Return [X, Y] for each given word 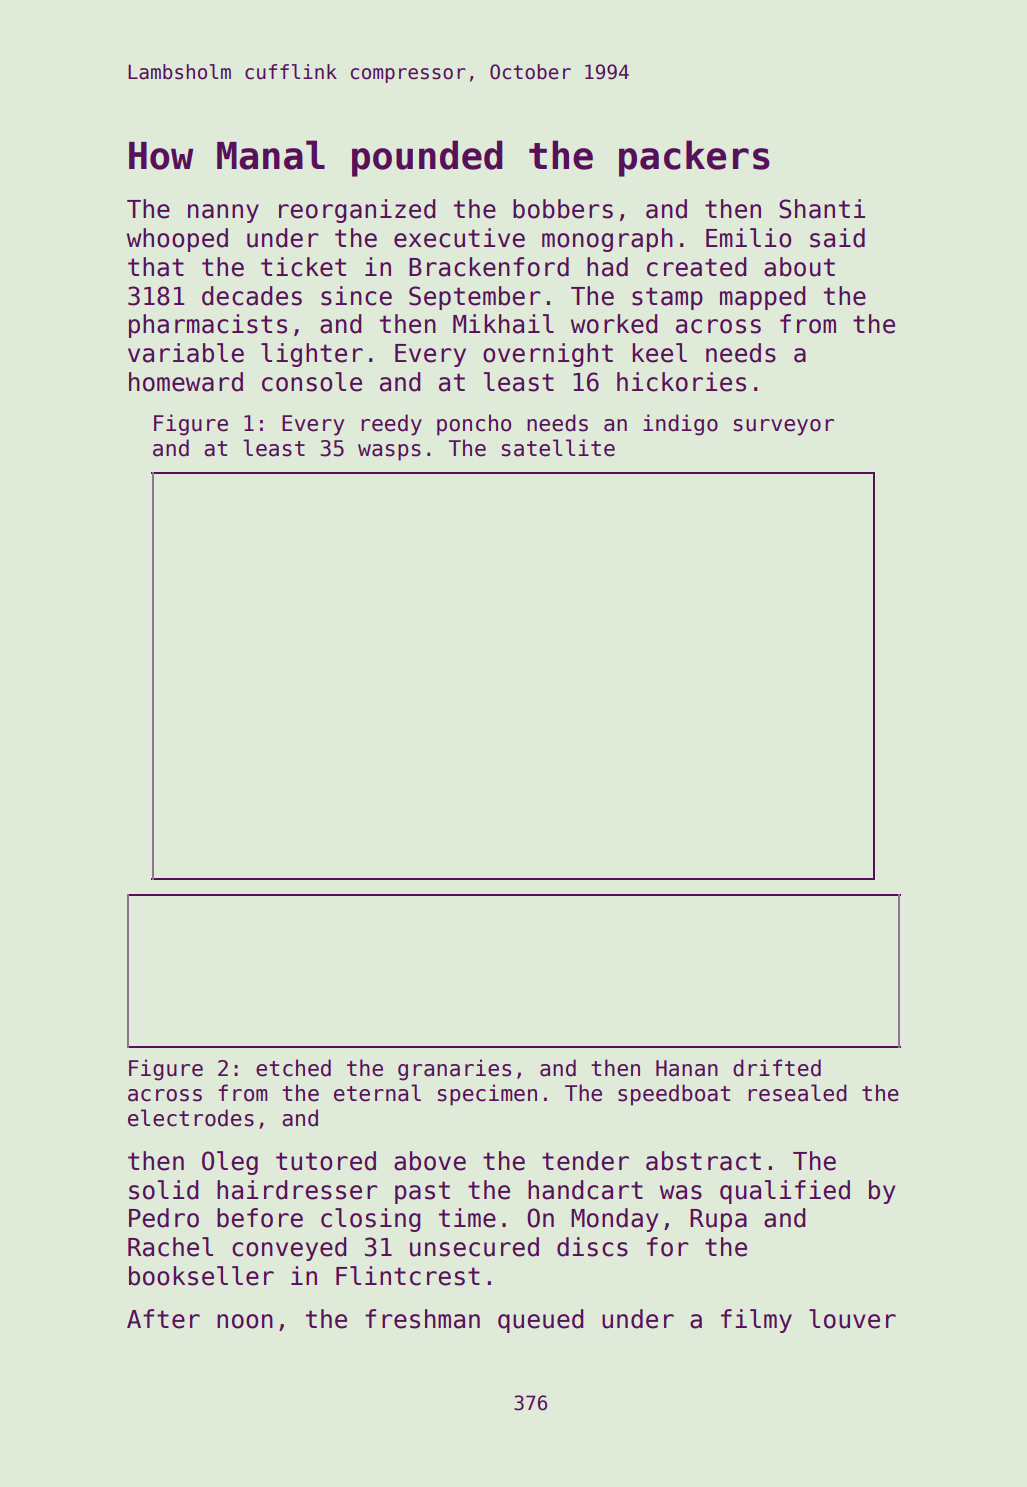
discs [592, 1247]
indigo [680, 425]
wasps [389, 452]
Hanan [687, 1068]
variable [186, 353]
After [163, 1319]
